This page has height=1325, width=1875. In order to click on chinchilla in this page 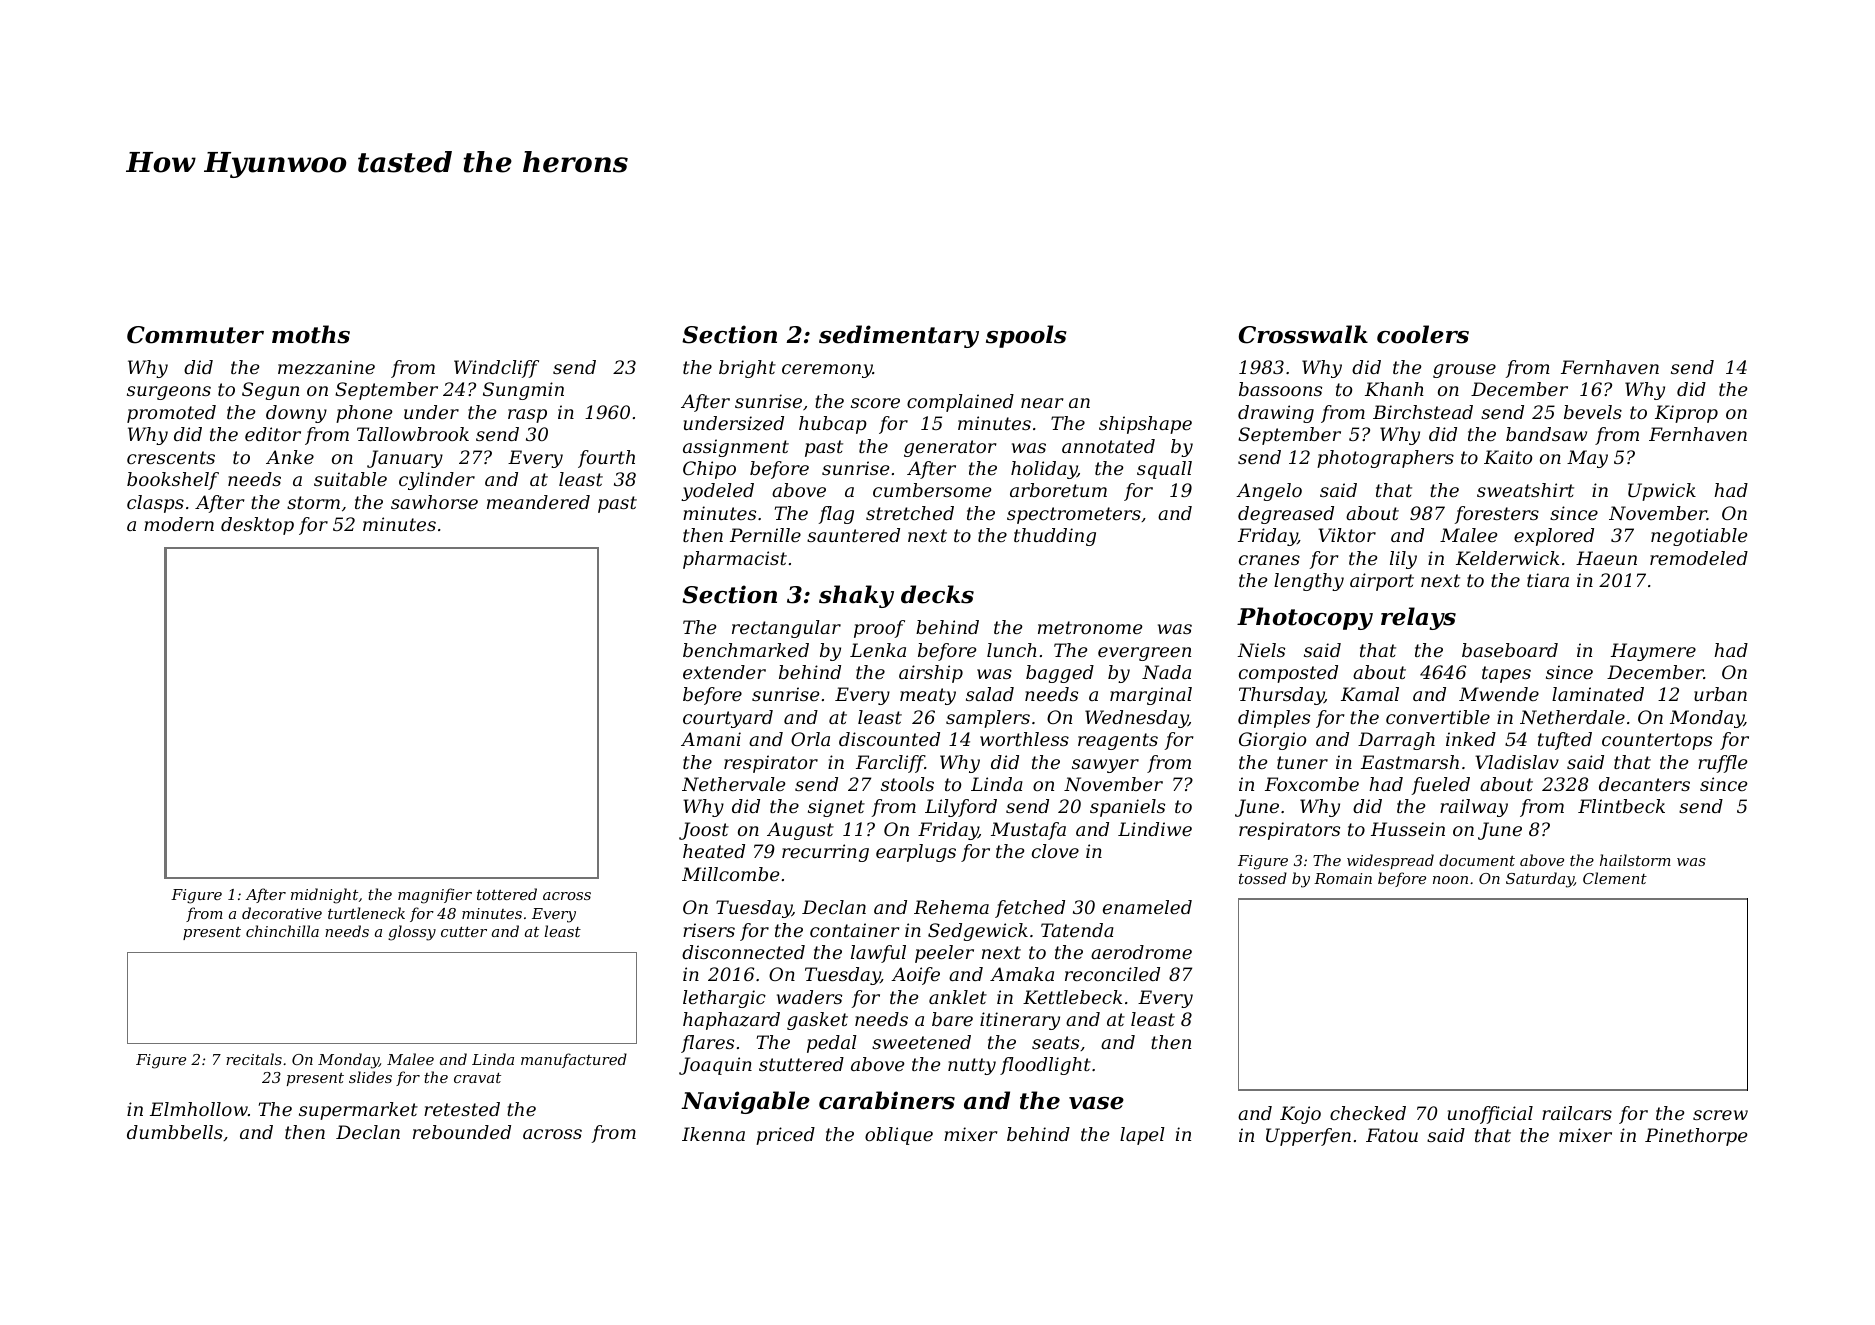, I will do `click(282, 931)`.
